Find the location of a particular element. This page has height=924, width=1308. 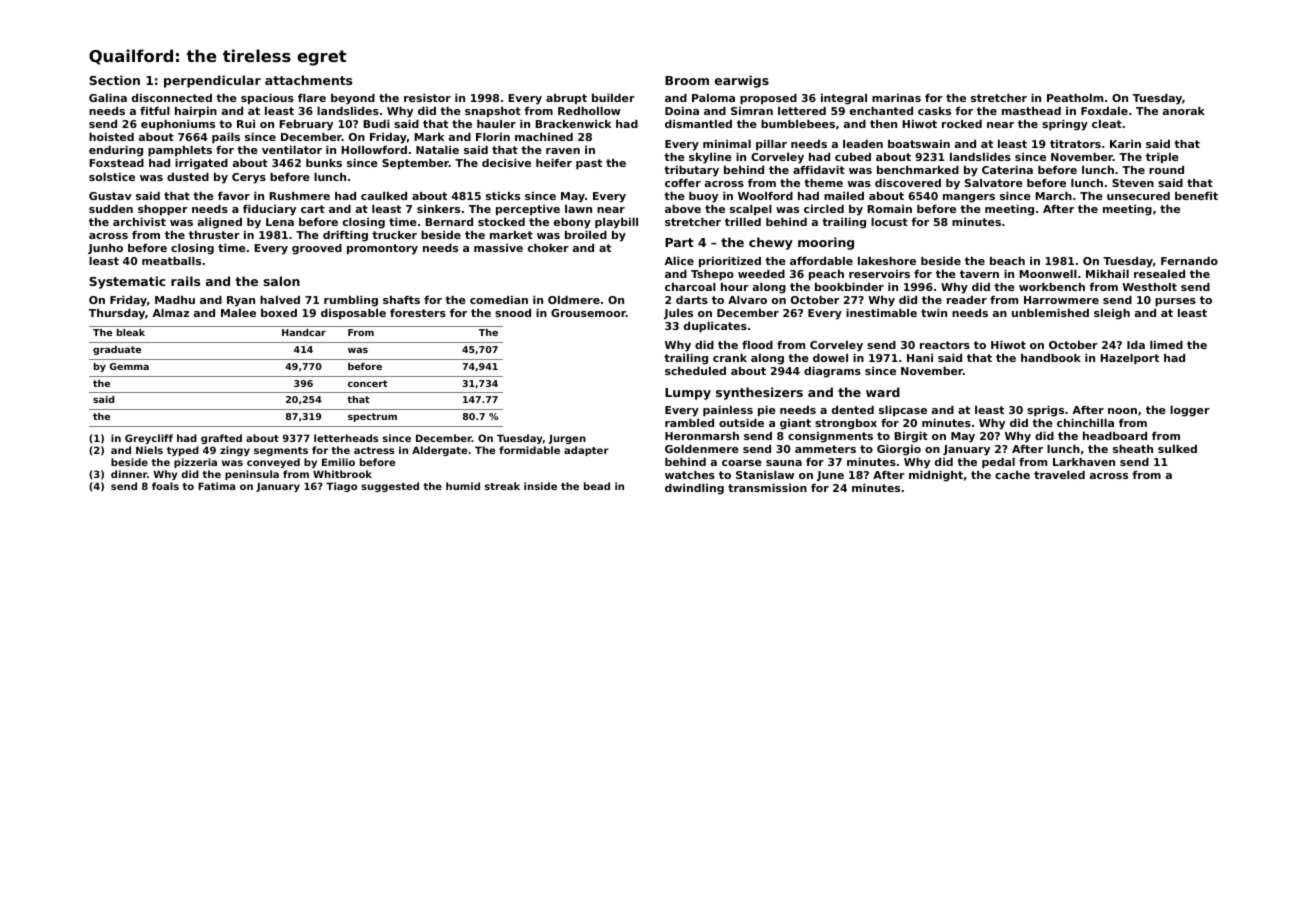

Hazelport is located at coordinates (1129, 359).
